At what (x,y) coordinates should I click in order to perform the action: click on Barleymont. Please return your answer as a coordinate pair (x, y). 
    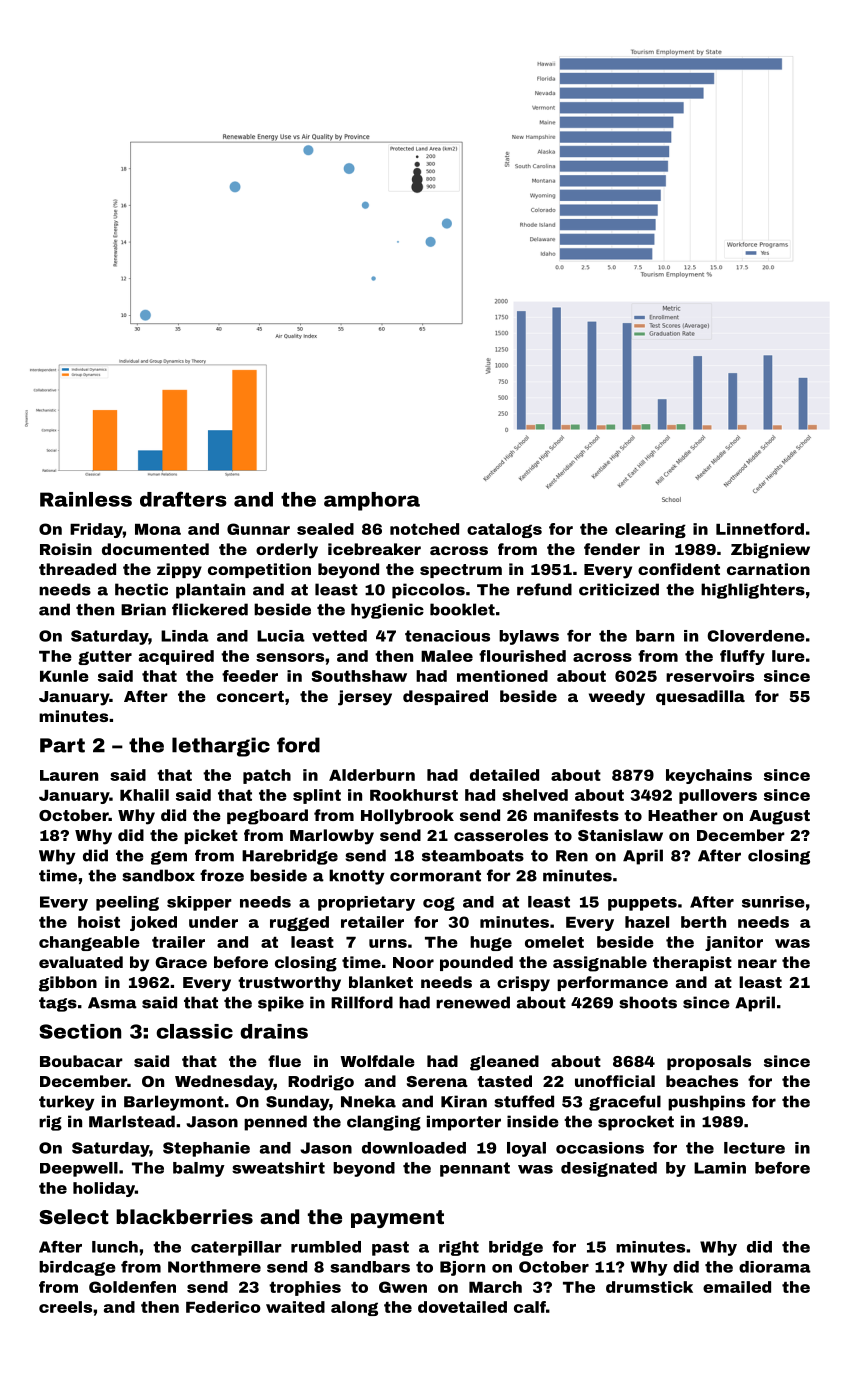
    Looking at the image, I should click on (174, 1103).
